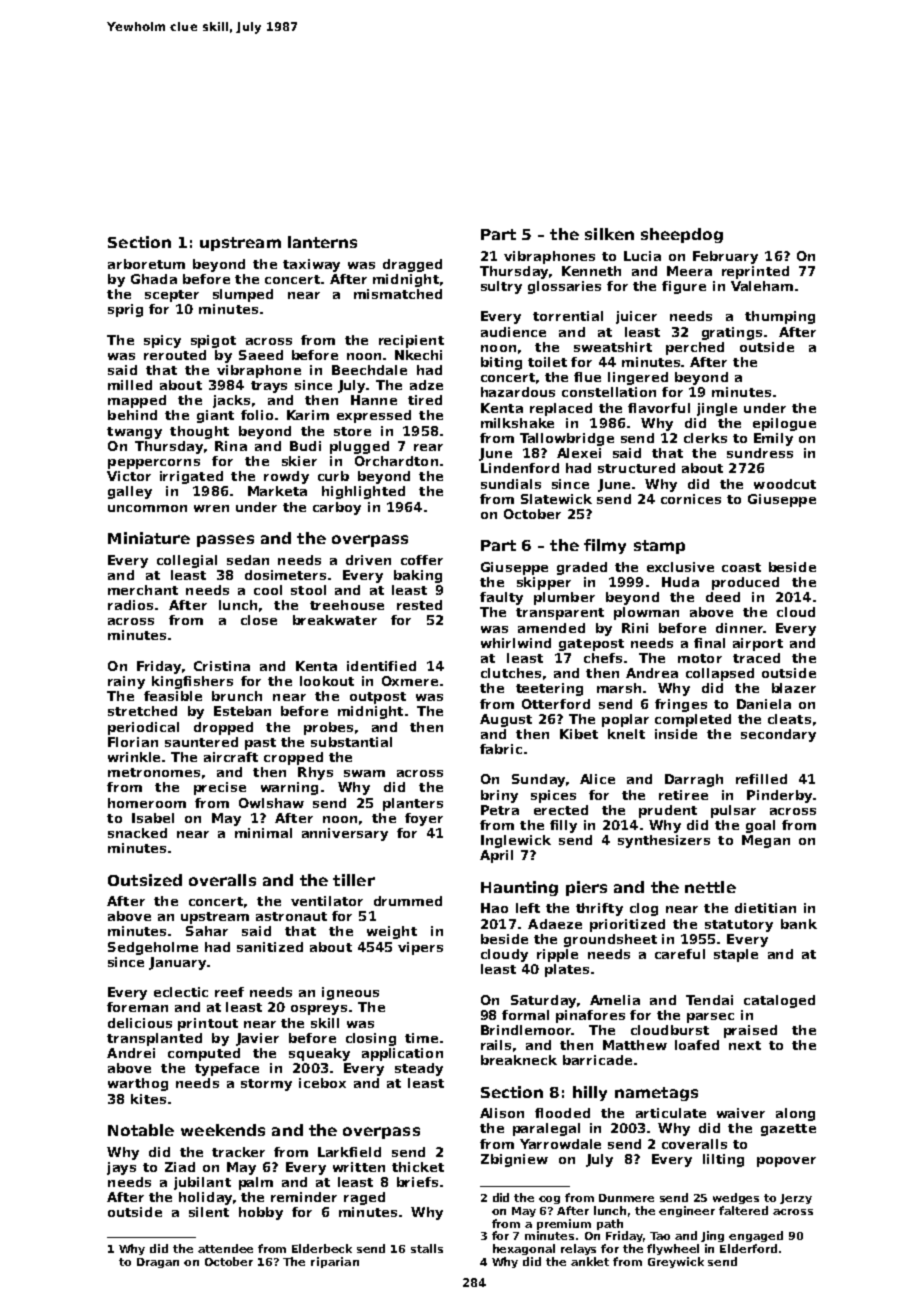 Image resolution: width=924 pixels, height=1308 pixels. I want to click on paralegal, so click(546, 1129).
